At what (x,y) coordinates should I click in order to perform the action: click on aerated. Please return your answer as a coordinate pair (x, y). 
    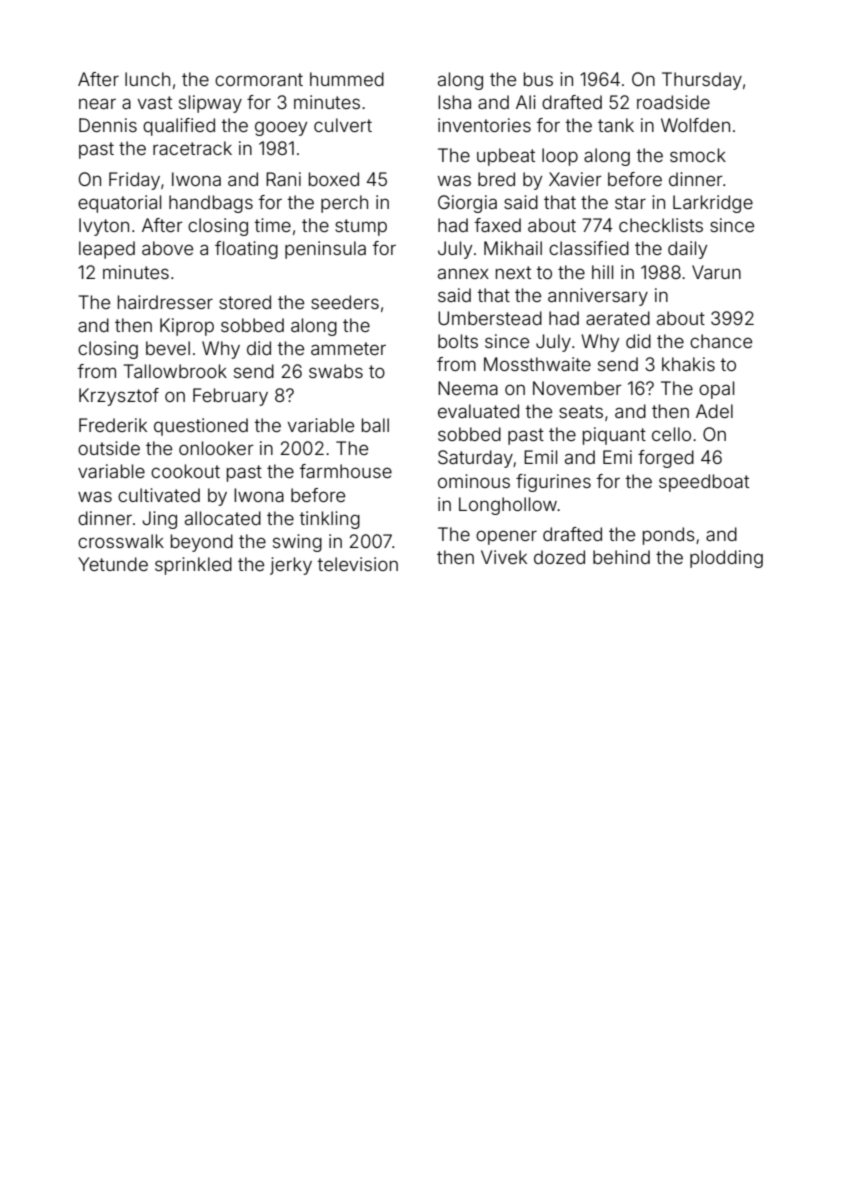
    Looking at the image, I should click on (618, 318).
